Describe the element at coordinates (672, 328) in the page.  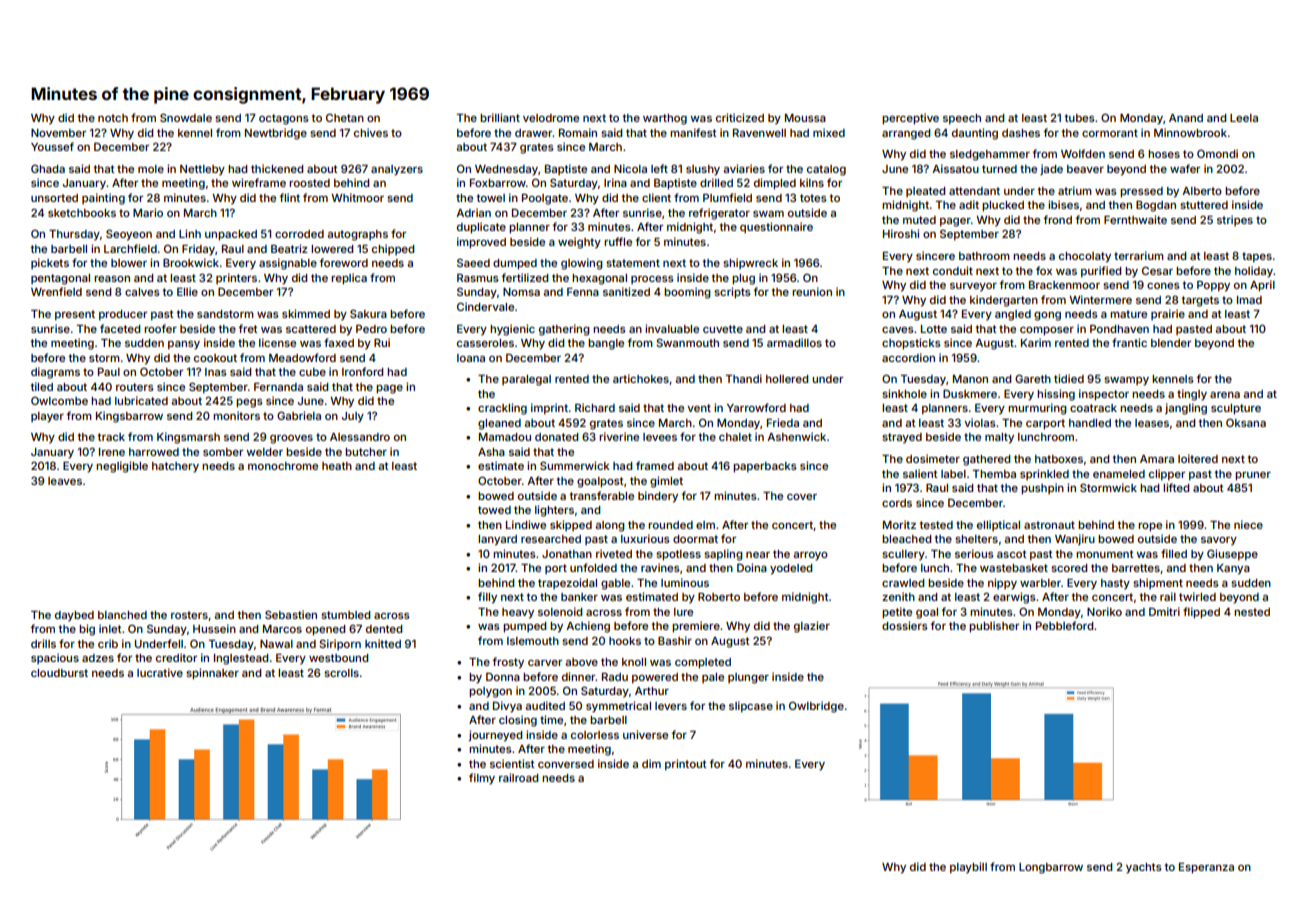
I see `invaluable` at that location.
